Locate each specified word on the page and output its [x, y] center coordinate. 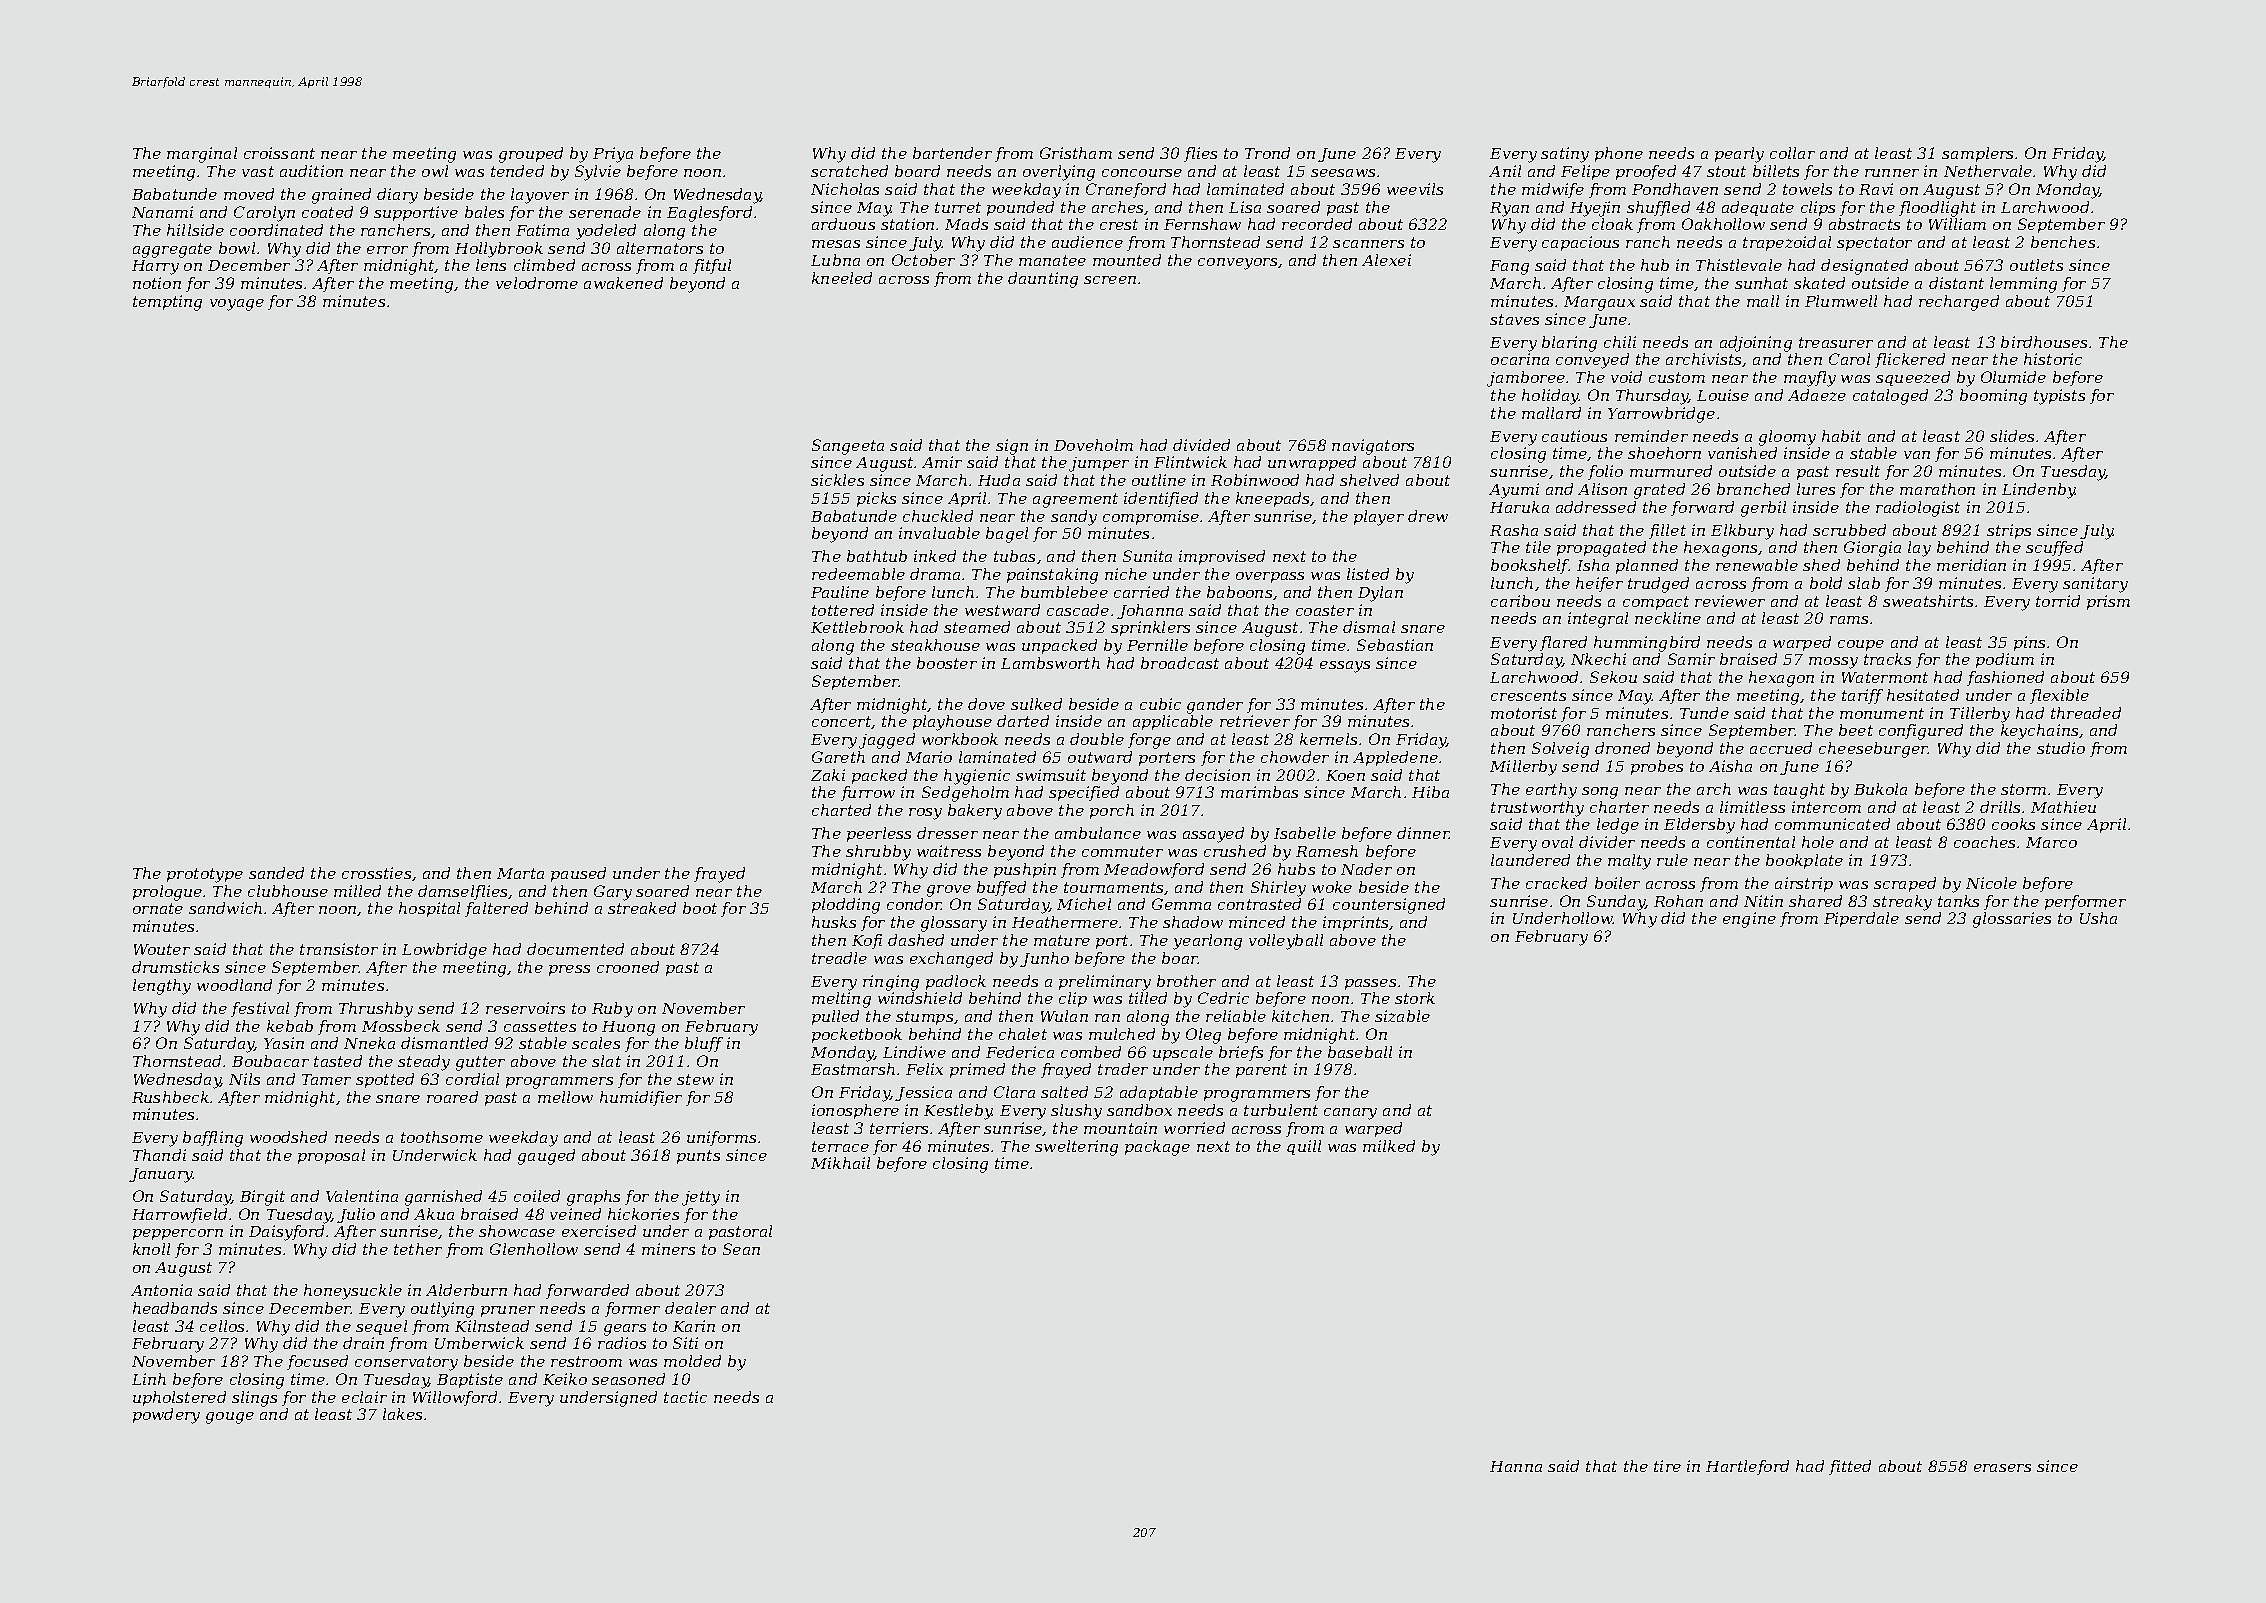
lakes [402, 1414]
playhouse [952, 723]
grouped [531, 155]
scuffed [2054, 548]
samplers [1977, 154]
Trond [1267, 153]
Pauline [840, 592]
